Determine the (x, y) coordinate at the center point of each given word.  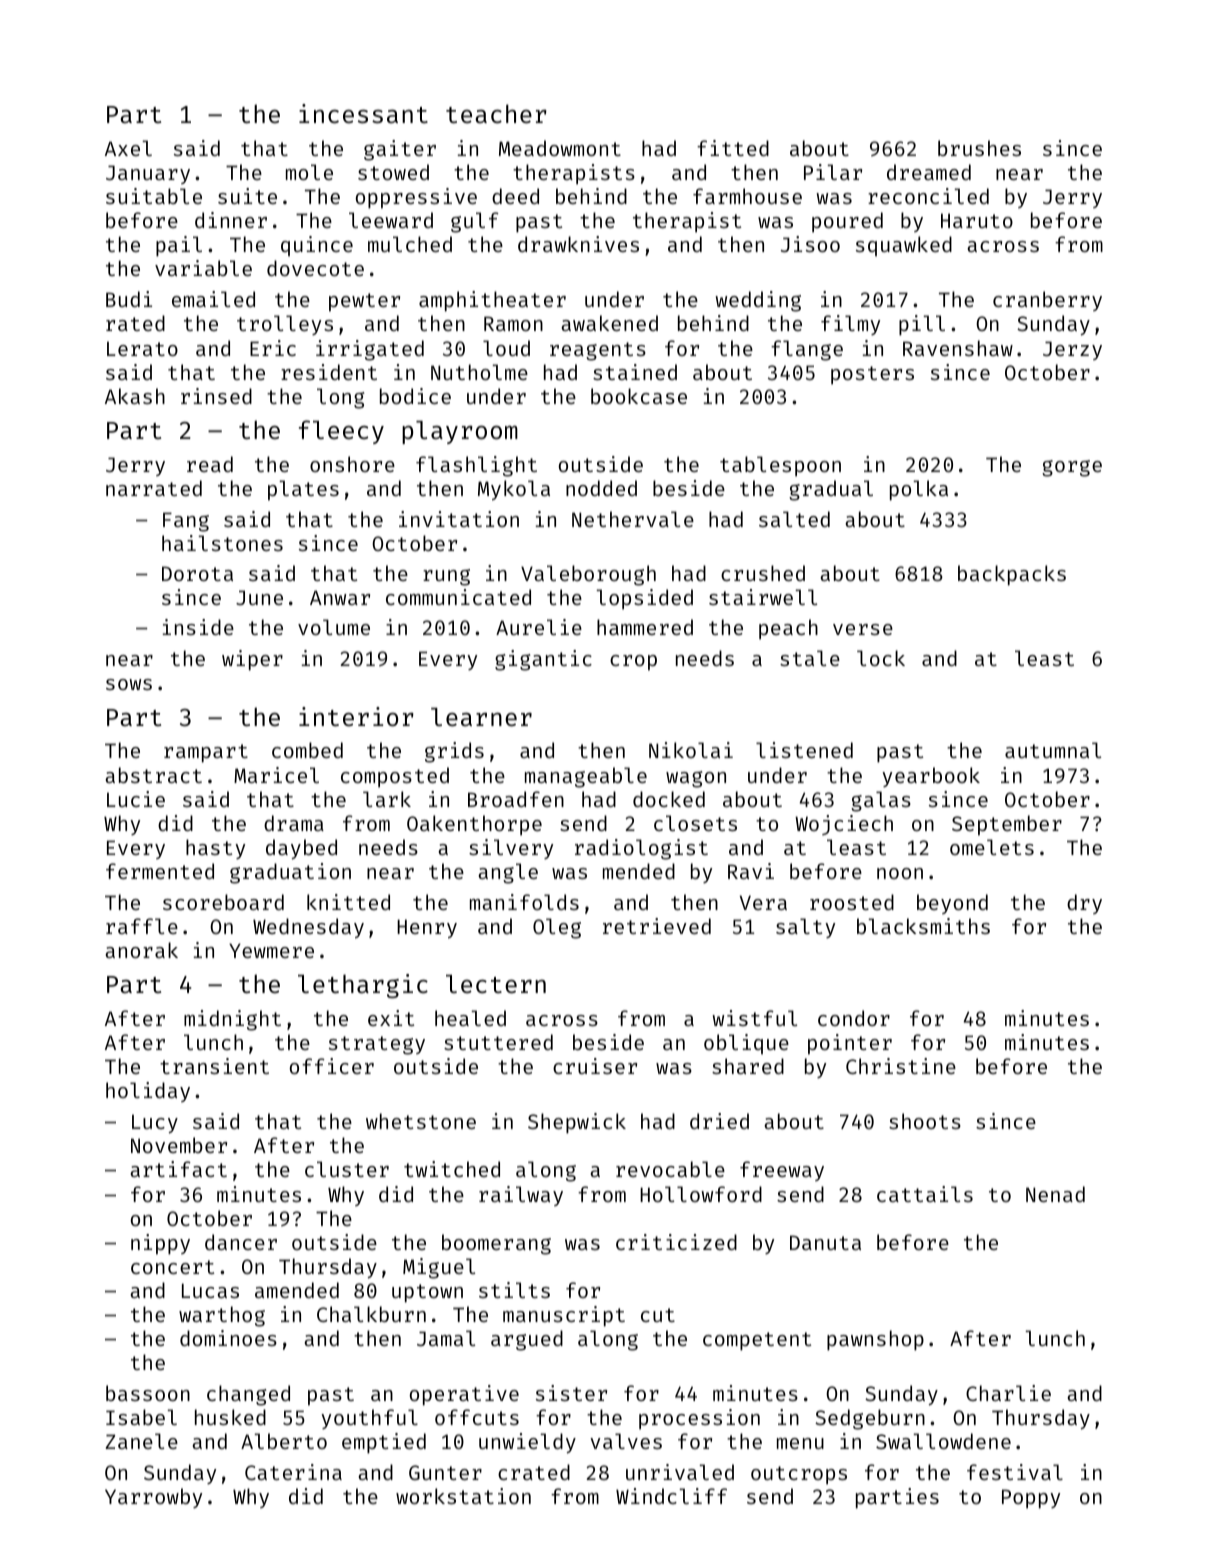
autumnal (1053, 750)
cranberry (1047, 301)
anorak (141, 950)
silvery (511, 849)
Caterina (293, 1472)
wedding (758, 301)
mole (309, 172)
